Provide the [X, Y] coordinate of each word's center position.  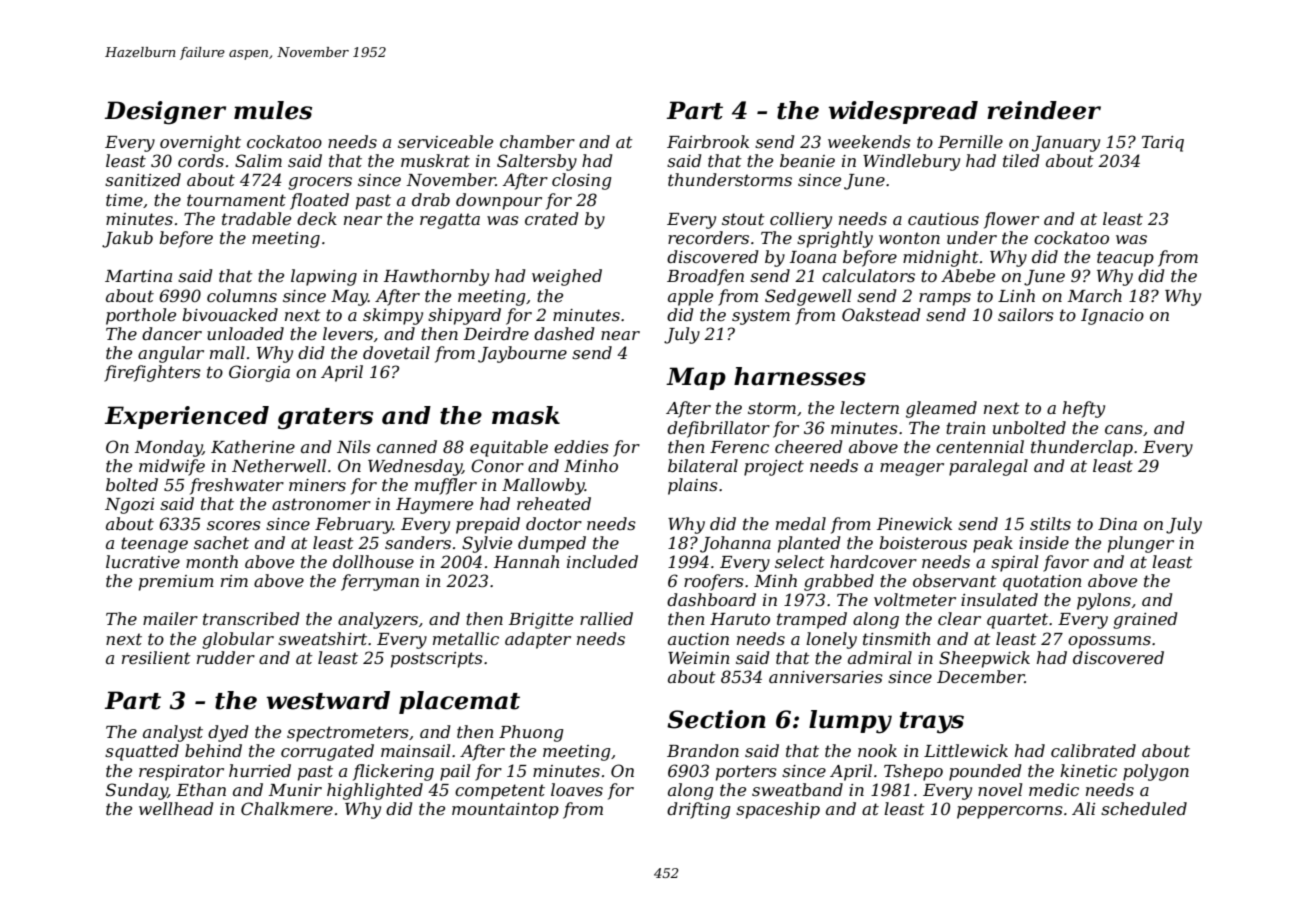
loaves [577, 789]
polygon [1156, 772]
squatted [142, 752]
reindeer [1044, 110]
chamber [537, 141]
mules [273, 110]
